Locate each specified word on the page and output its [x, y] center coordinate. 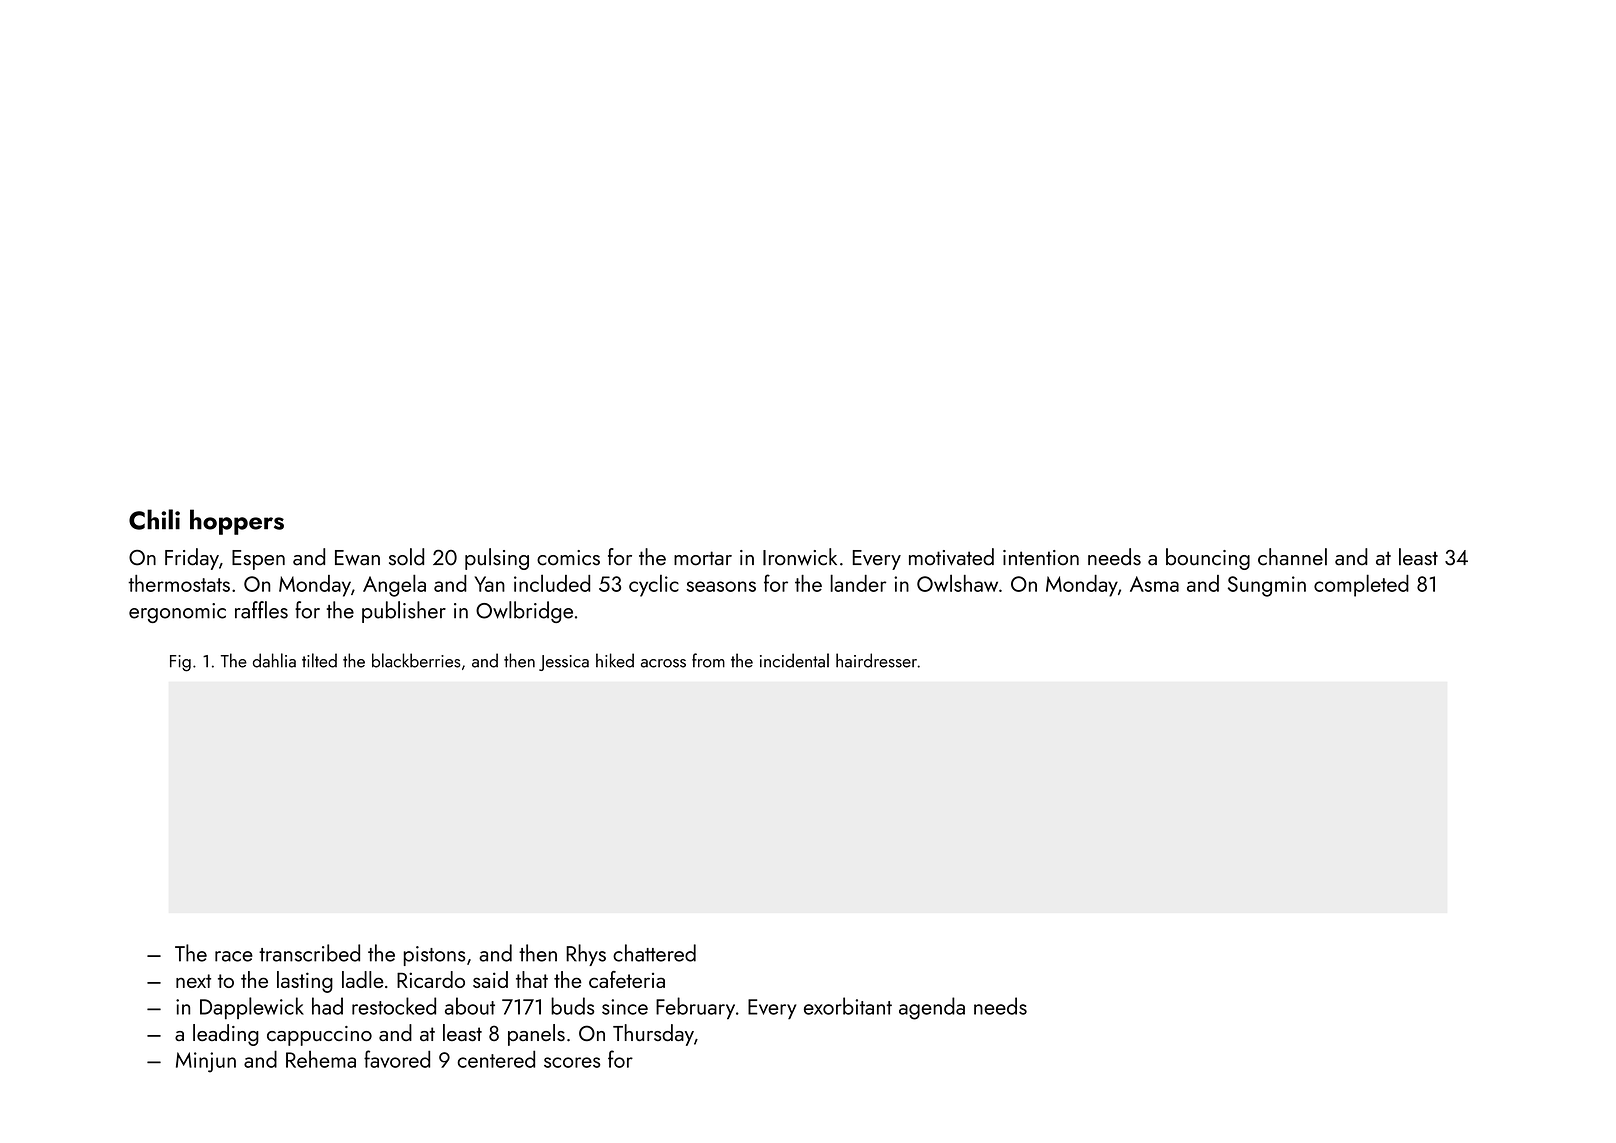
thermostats [179, 583]
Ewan [357, 558]
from [708, 660]
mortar [703, 558]
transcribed [309, 953]
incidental [794, 660]
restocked [394, 1006]
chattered [654, 953]
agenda [932, 1008]
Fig [180, 663]
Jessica [564, 663]
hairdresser [876, 660]
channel [1292, 557]
